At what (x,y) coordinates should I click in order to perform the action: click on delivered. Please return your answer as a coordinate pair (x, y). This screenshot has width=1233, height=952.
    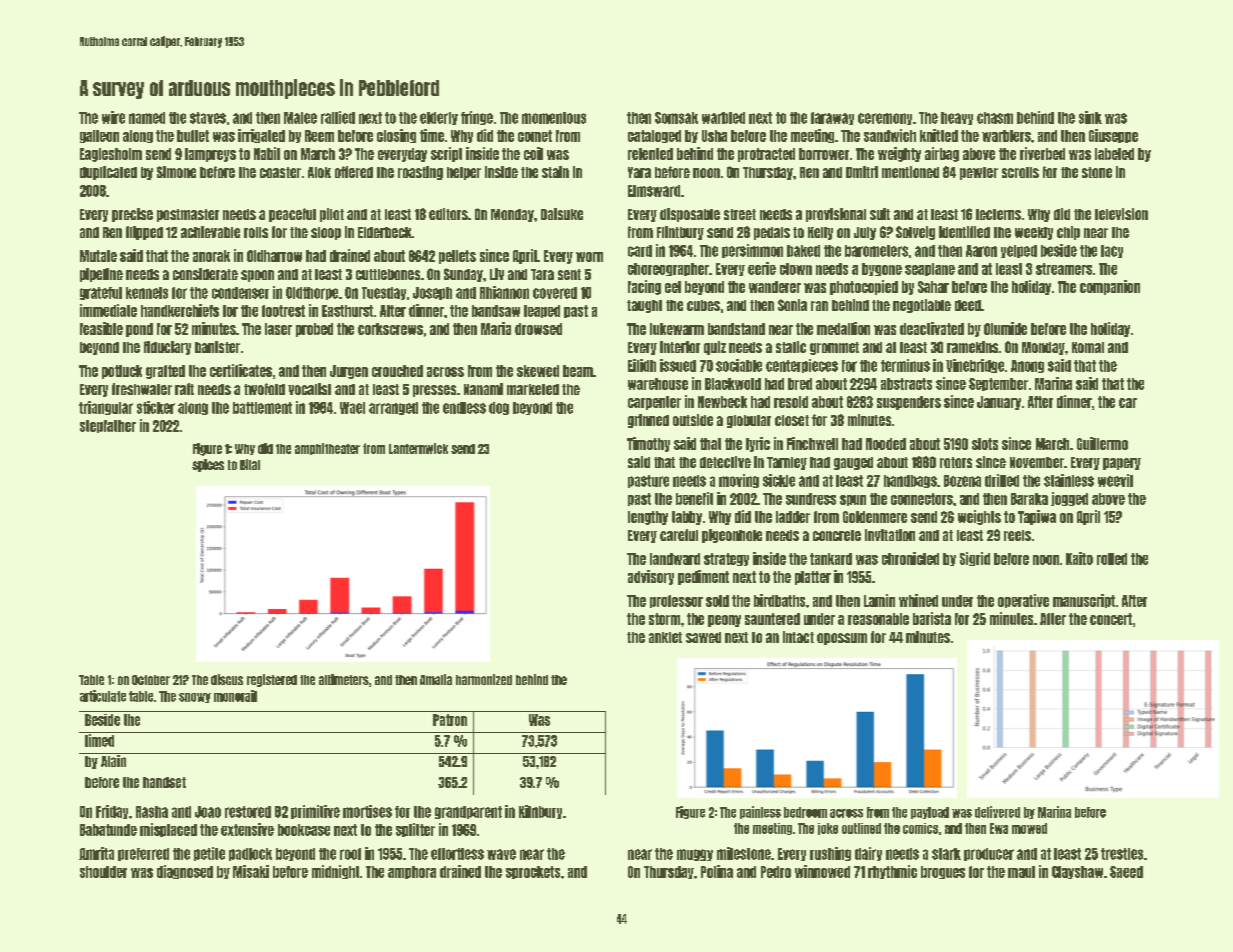
    Looking at the image, I should click on (997, 812).
